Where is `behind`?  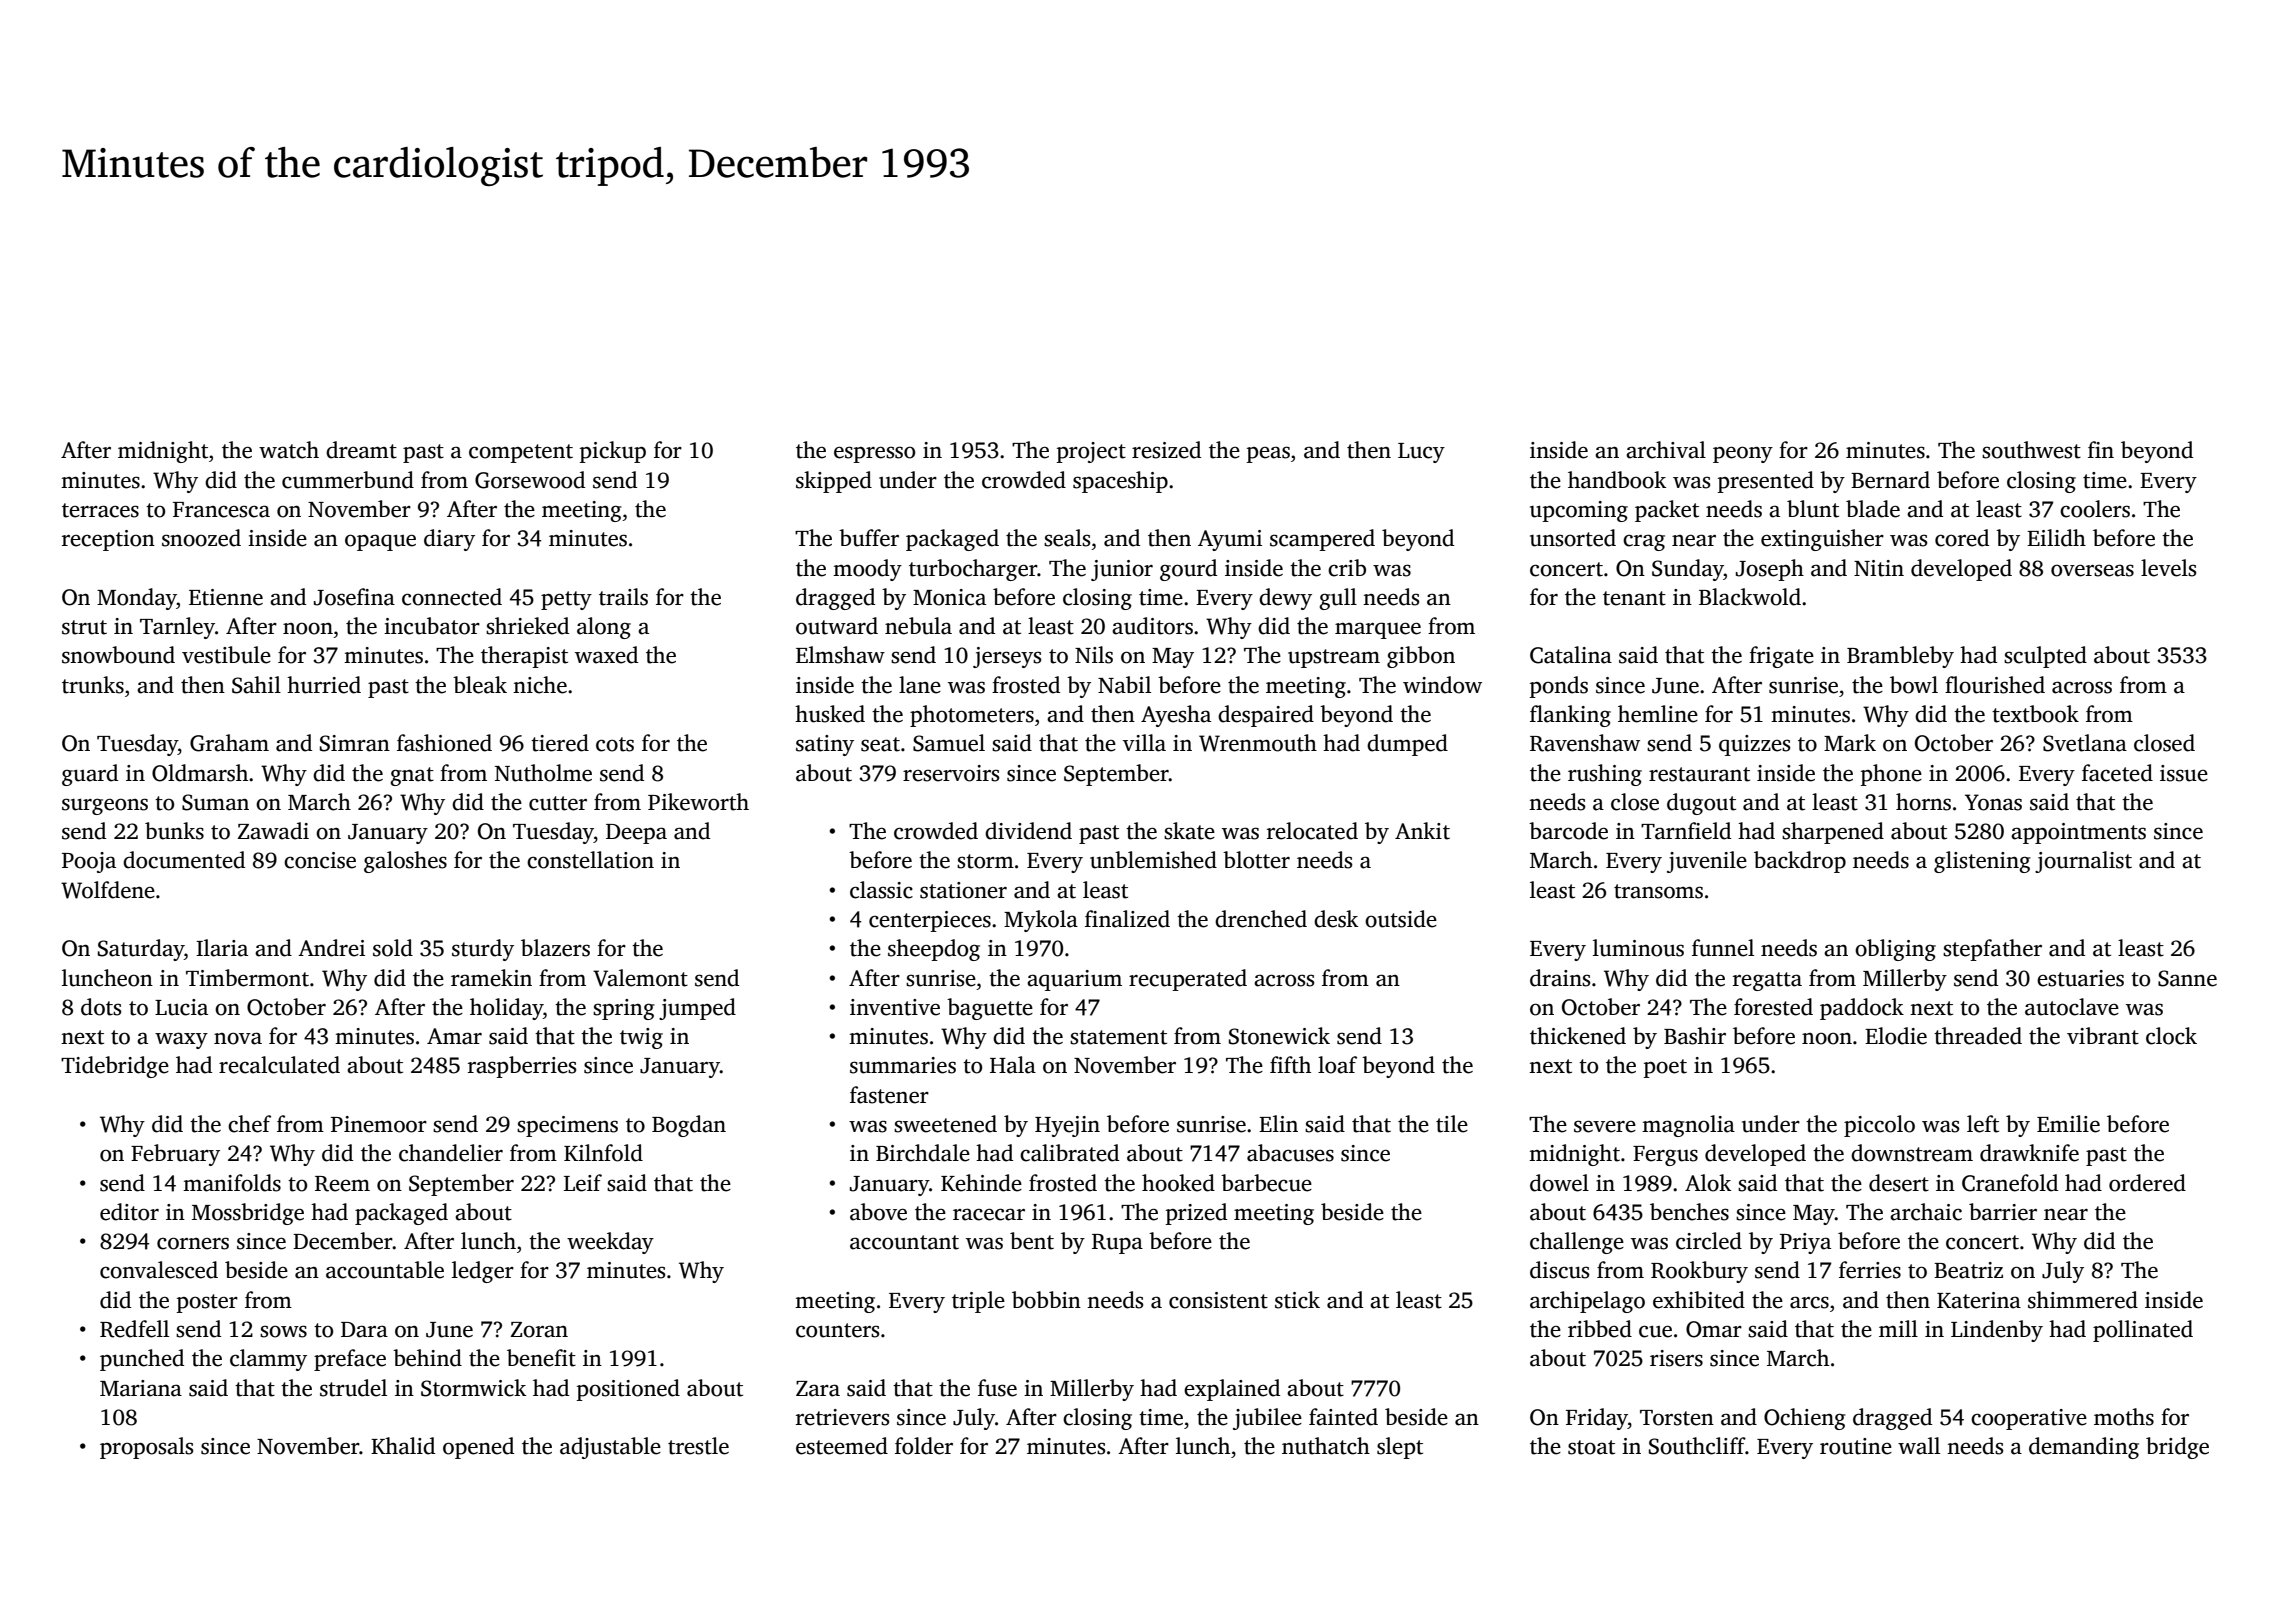 behind is located at coordinates (427, 1358).
